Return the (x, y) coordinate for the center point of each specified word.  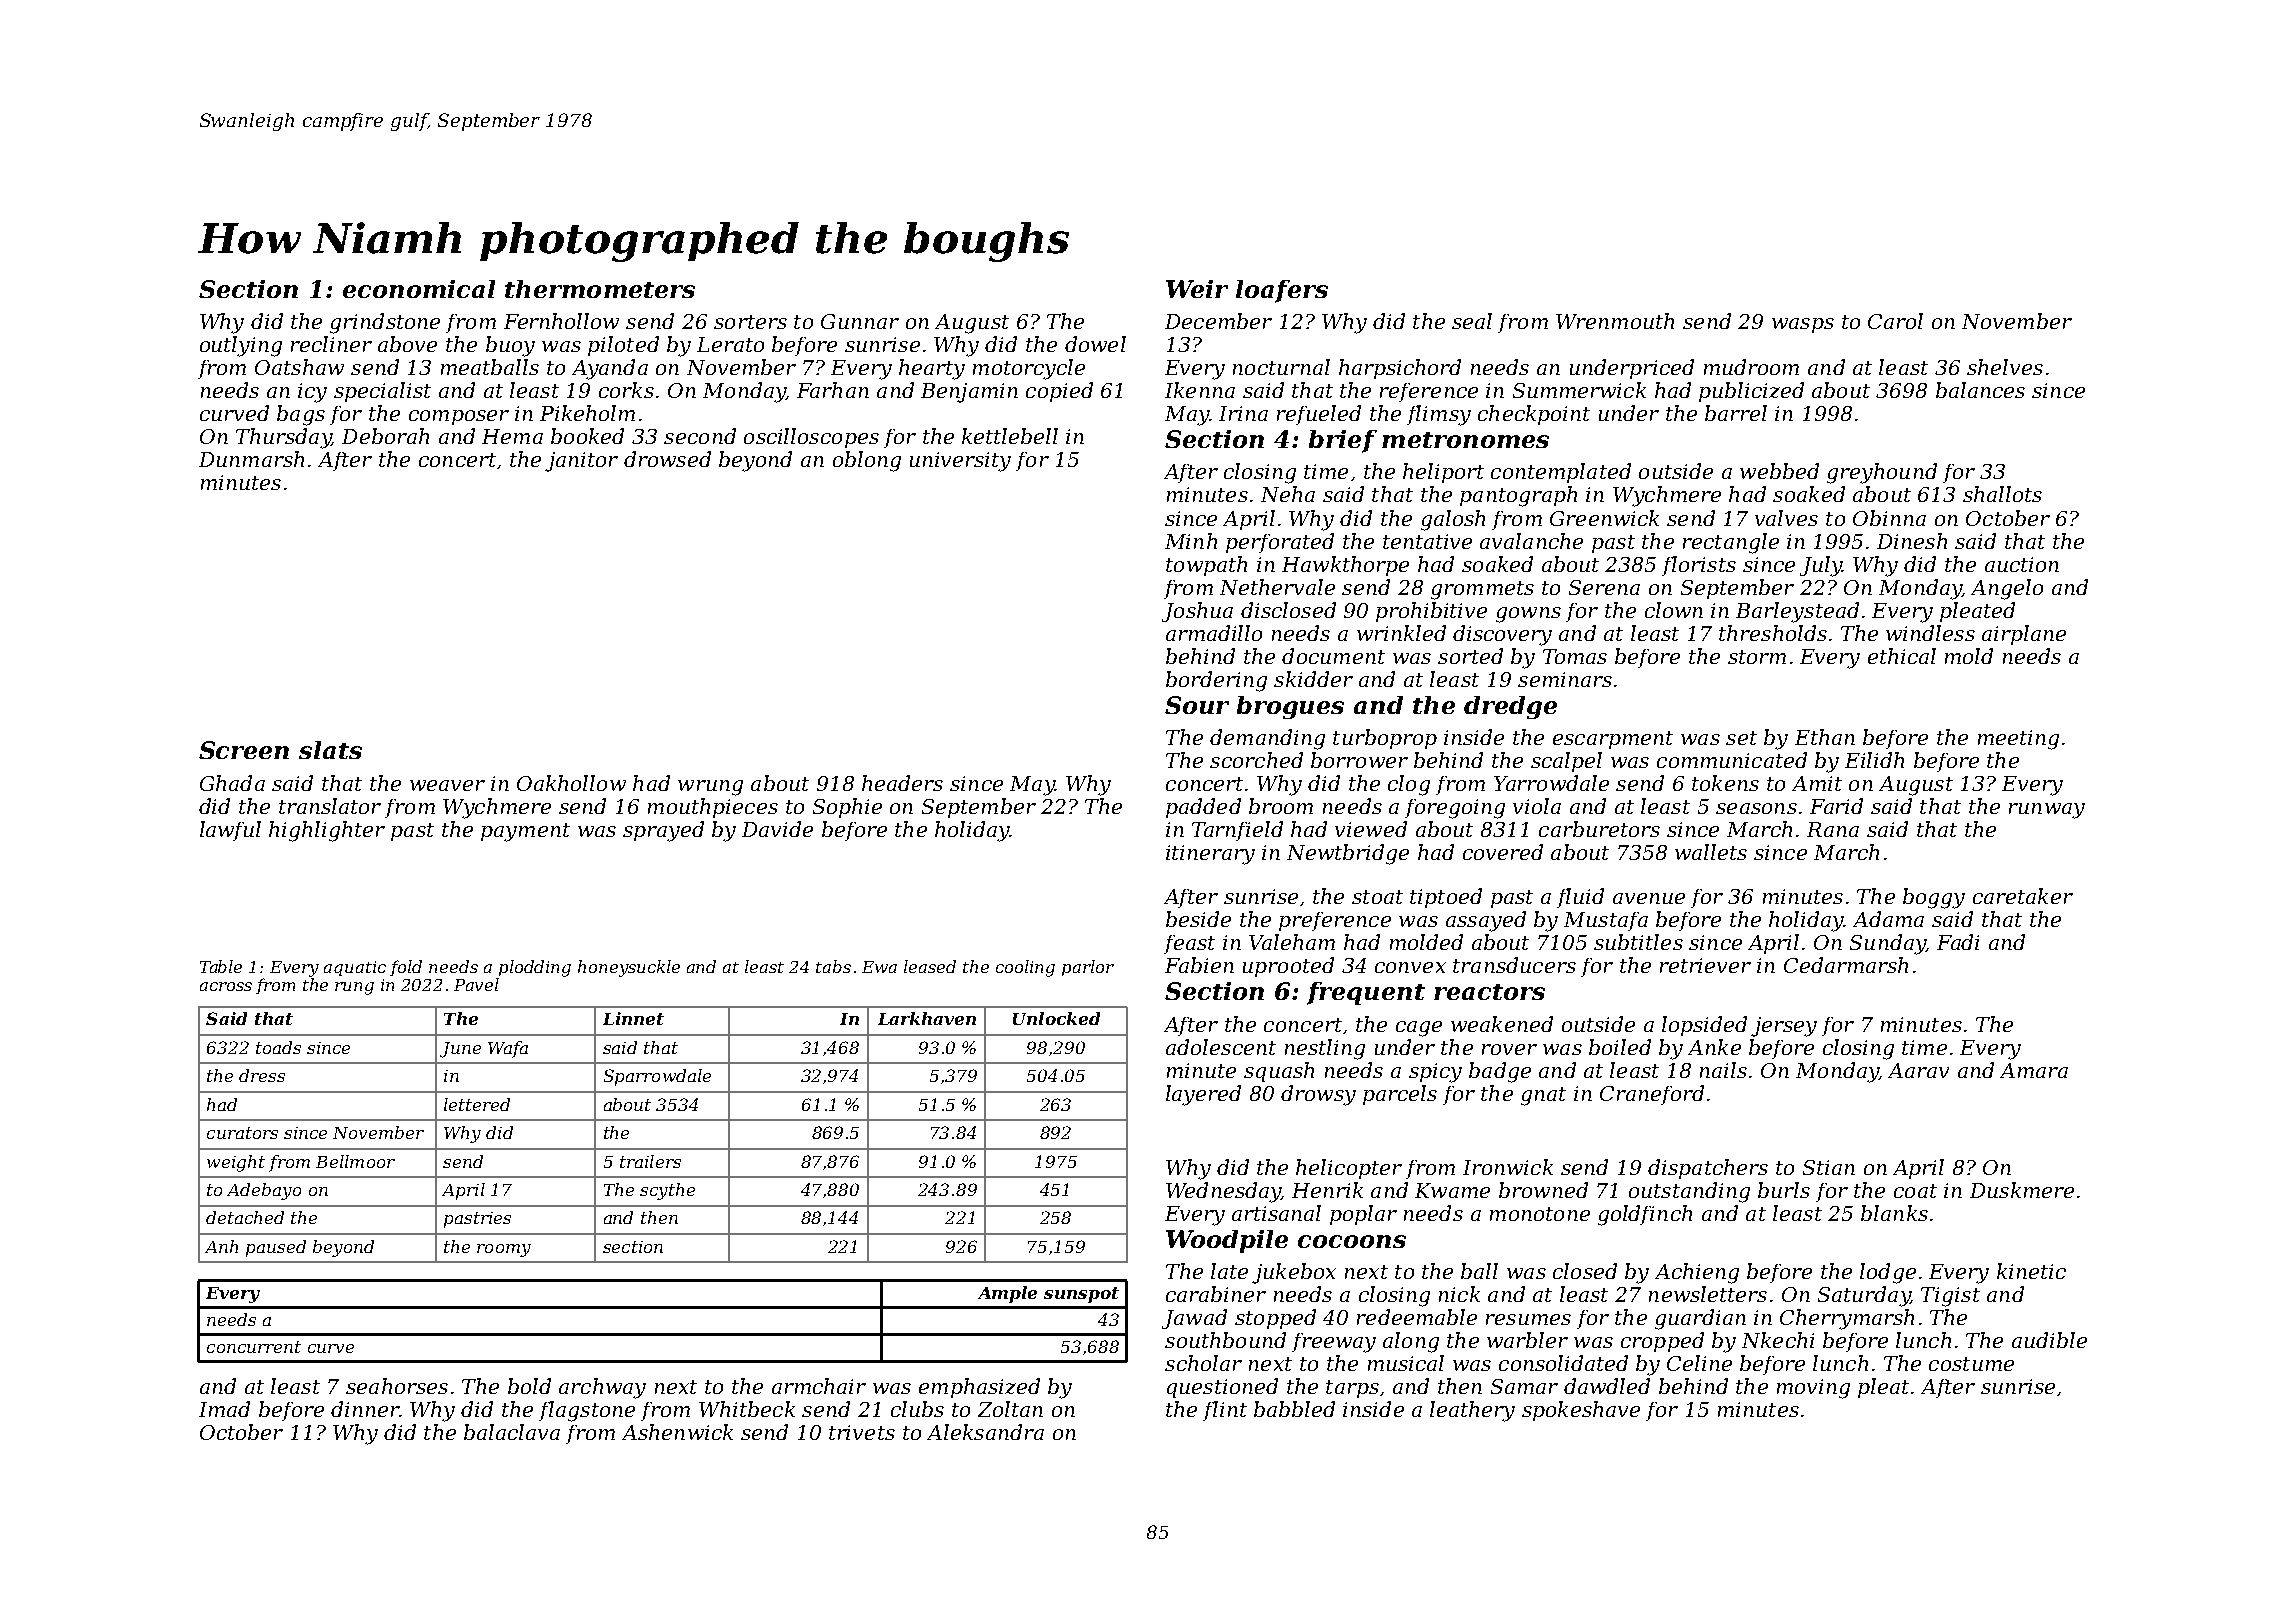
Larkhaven (927, 1018)
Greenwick (1604, 518)
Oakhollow (571, 783)
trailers (650, 1161)
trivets (862, 1432)
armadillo (1214, 633)
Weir (1197, 289)
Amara (2034, 1070)
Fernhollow (561, 321)
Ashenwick (677, 1432)
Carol (1895, 321)
